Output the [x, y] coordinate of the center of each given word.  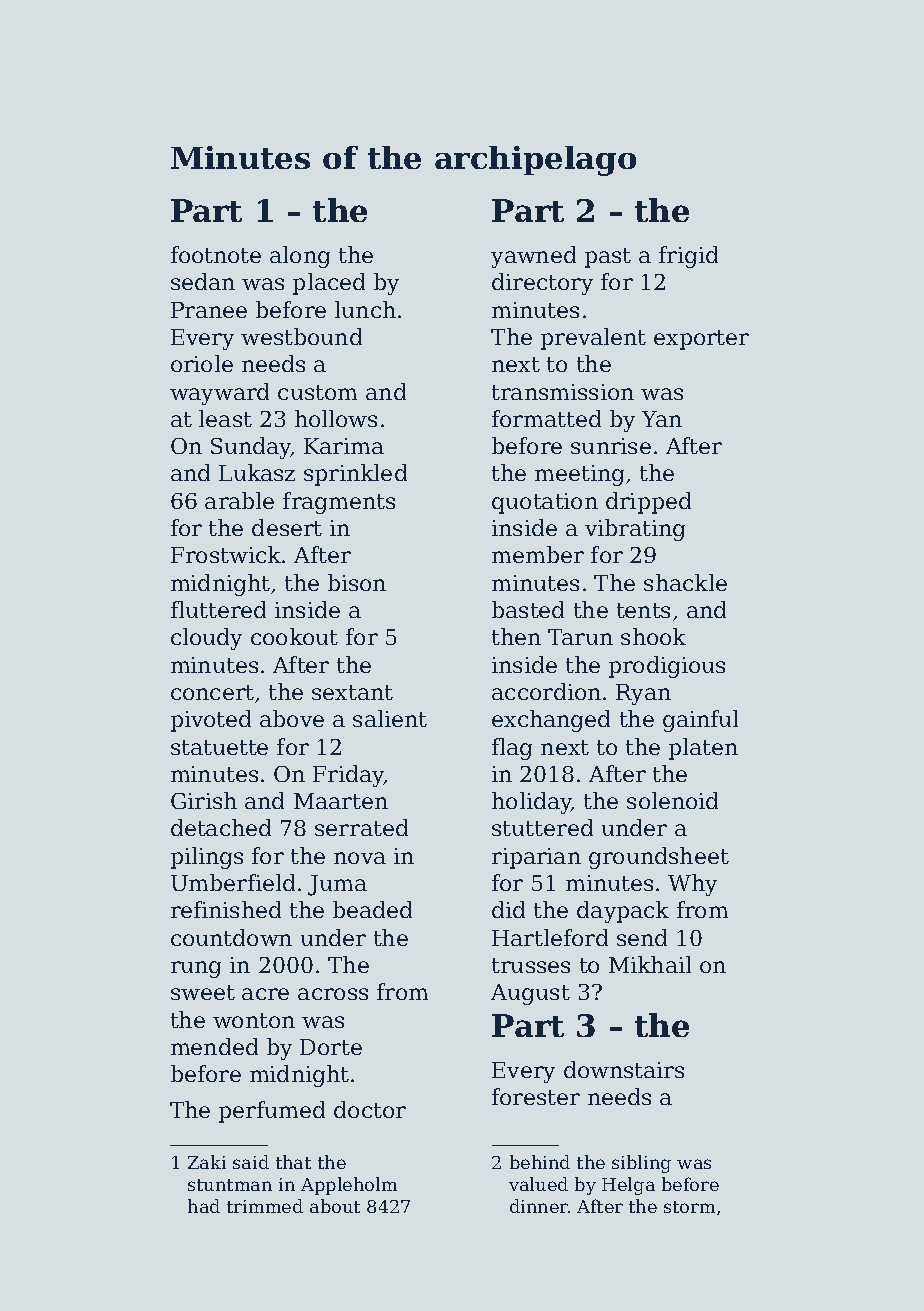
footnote [216, 254]
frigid [688, 257]
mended [214, 1046]
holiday [532, 803]
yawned [533, 257]
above [292, 718]
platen [703, 749]
